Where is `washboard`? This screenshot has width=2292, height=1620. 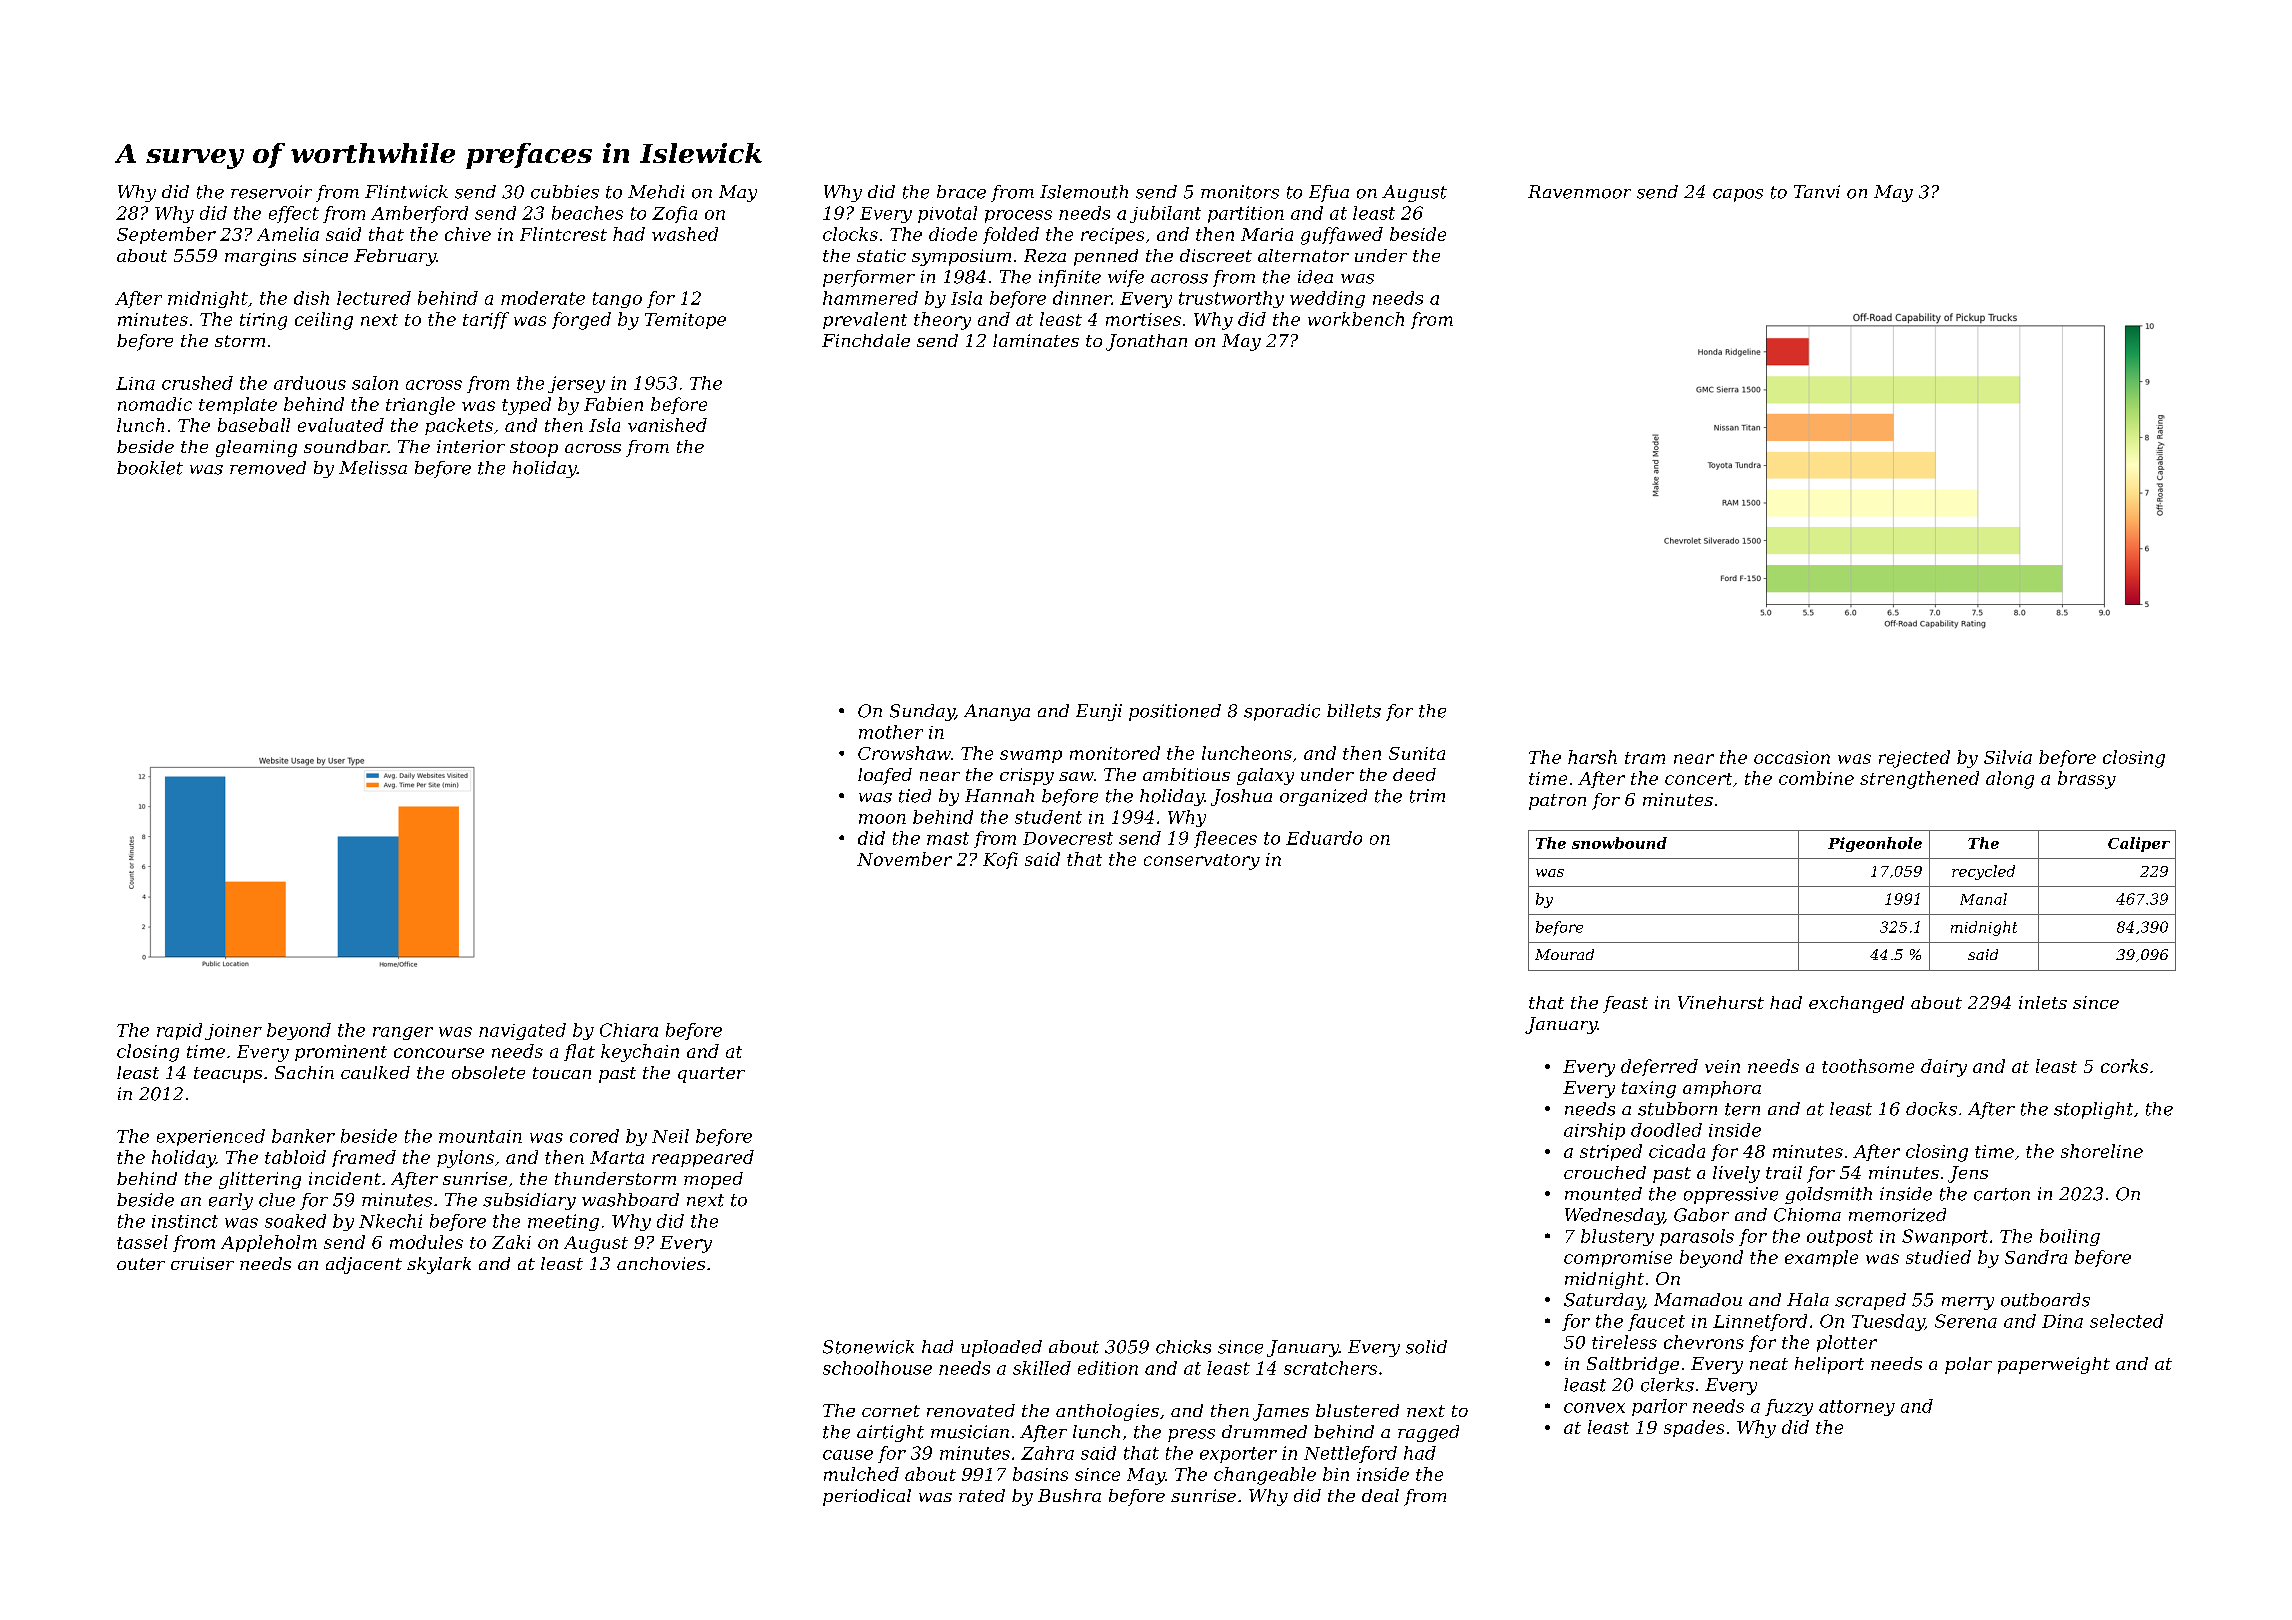
washboard is located at coordinates (630, 1200).
